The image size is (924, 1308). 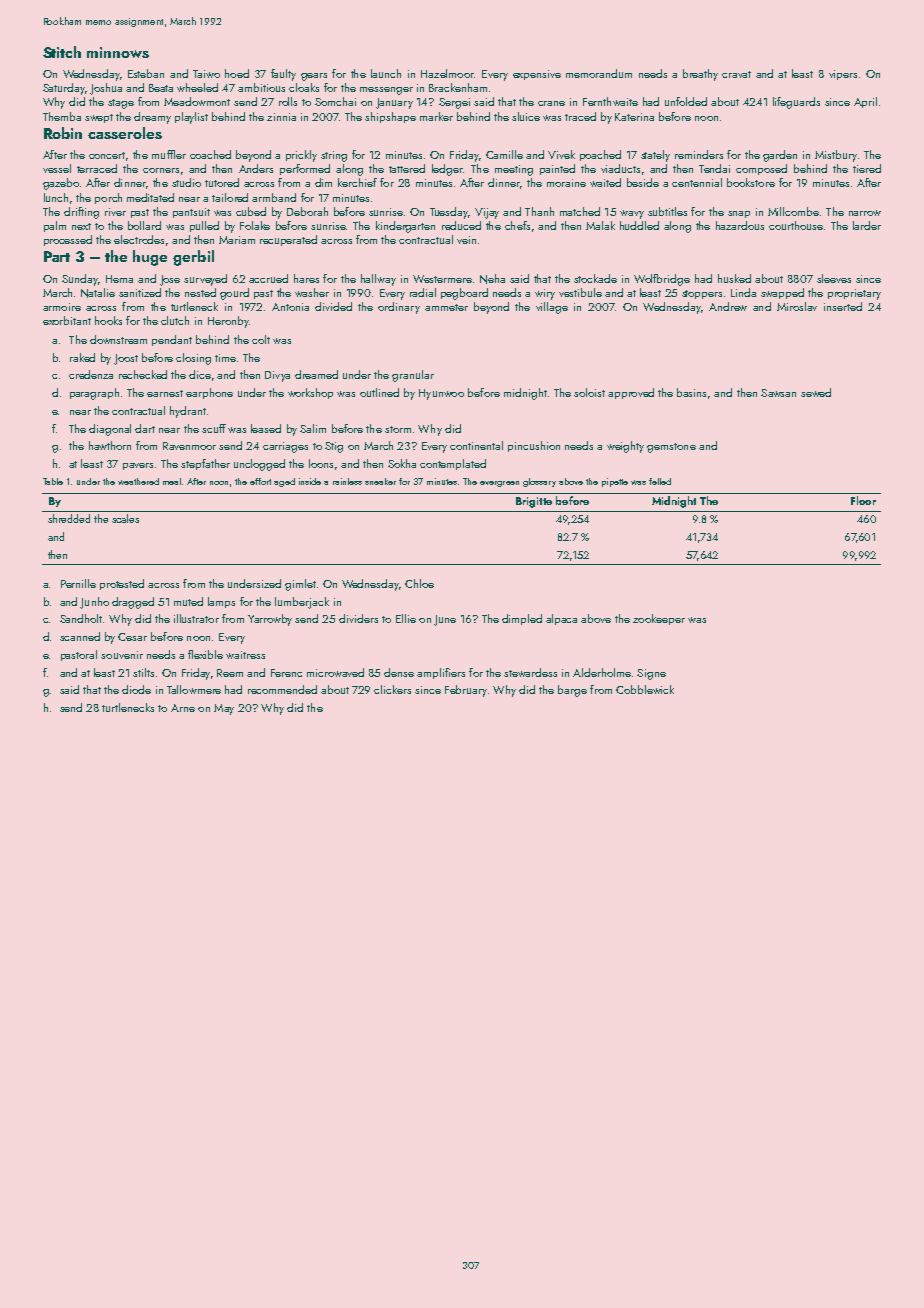 I want to click on clickers, so click(x=392, y=689).
